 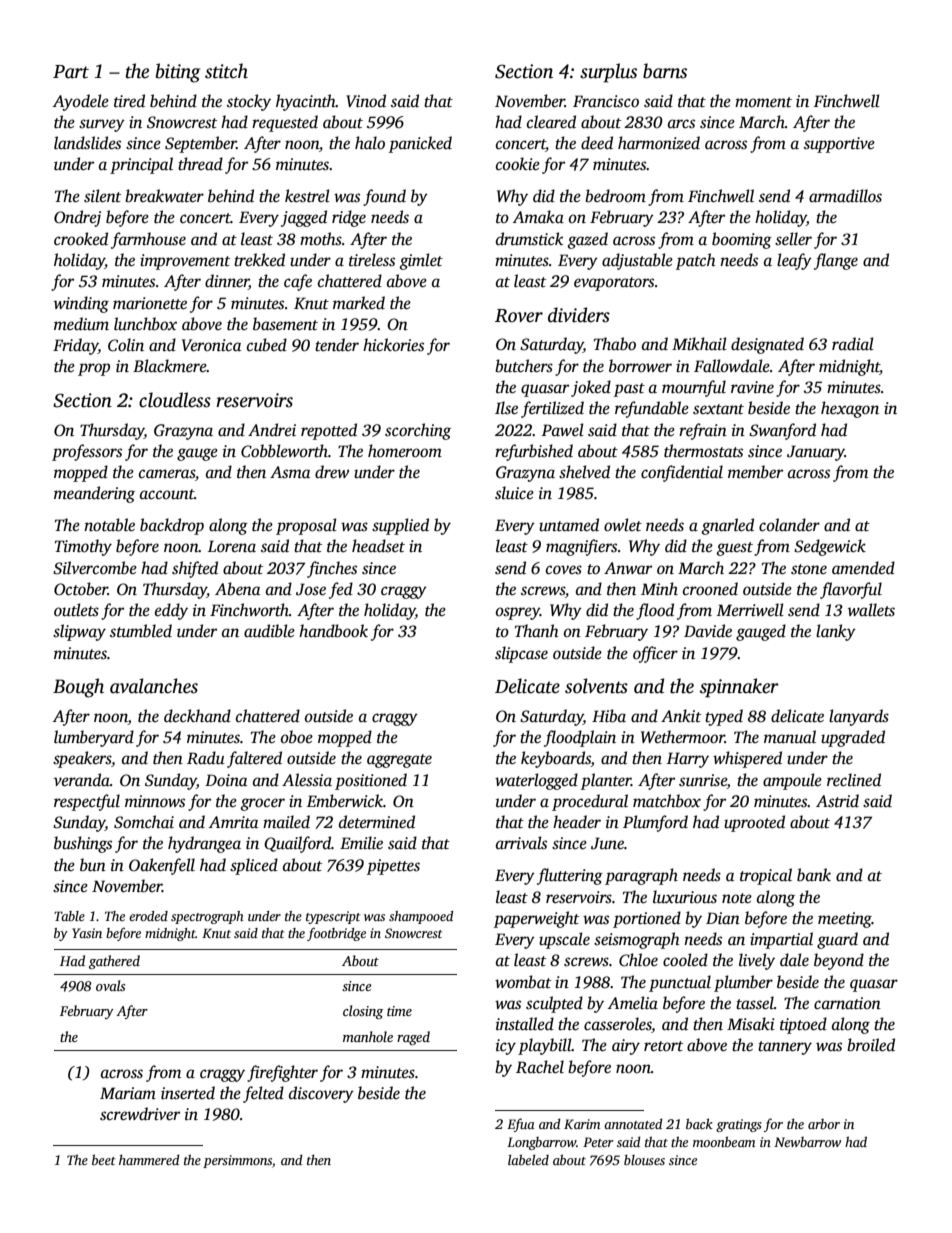 What do you see at coordinates (141, 631) in the screenshot?
I see `stumbled` at bounding box center [141, 631].
